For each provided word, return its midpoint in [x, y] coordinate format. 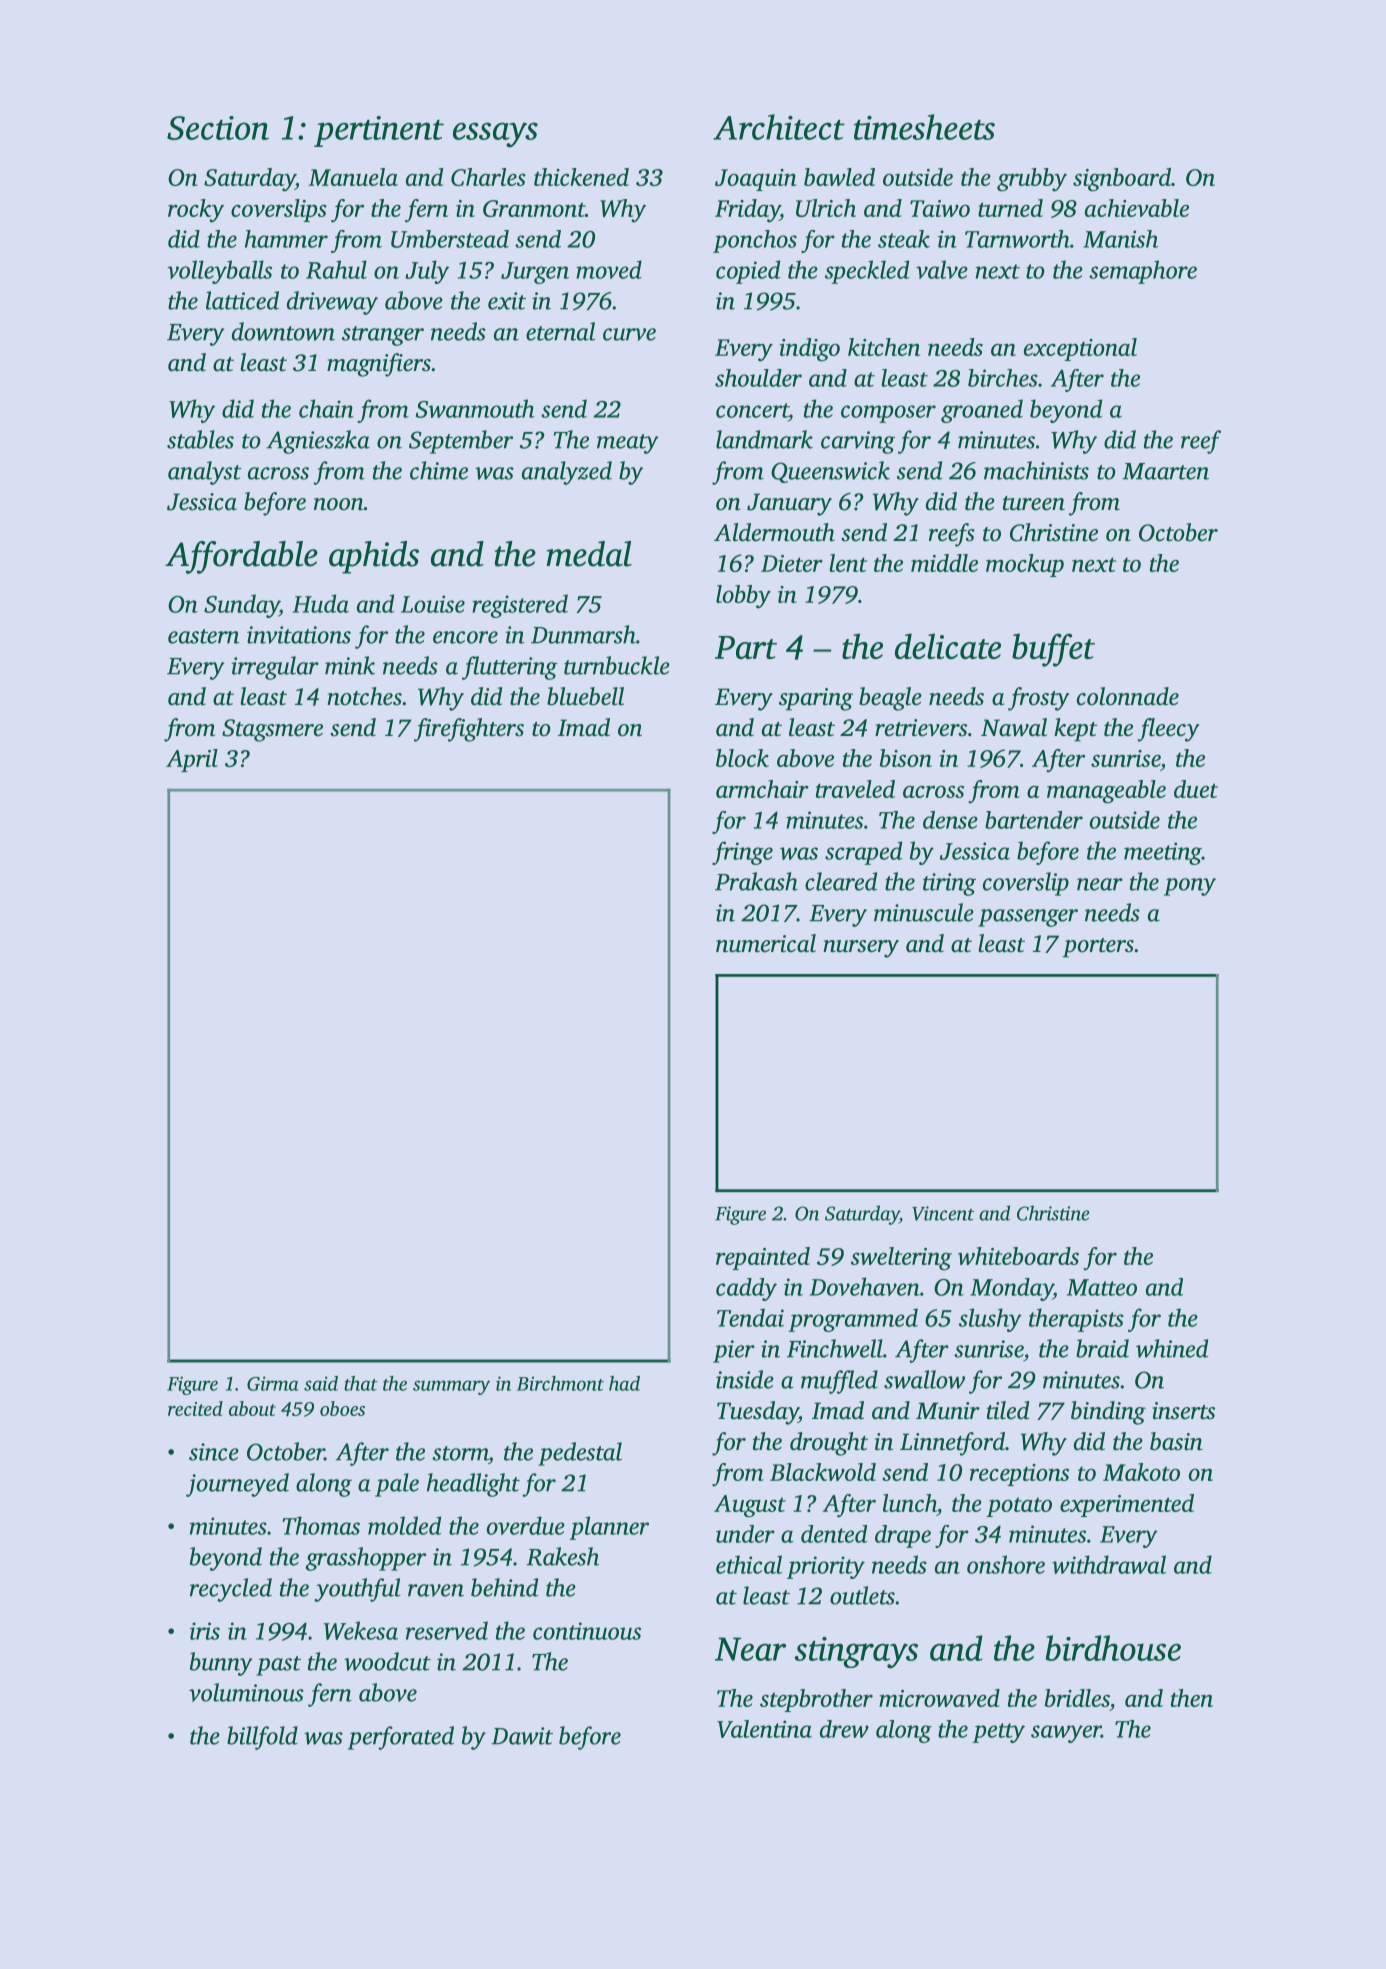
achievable [1137, 208]
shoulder [758, 378]
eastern [203, 636]
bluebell [585, 696]
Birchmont [560, 1383]
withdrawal [1109, 1564]
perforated [401, 1738]
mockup [1025, 565]
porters [1098, 948]
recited [195, 1408]
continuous [587, 1631]
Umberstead [450, 239]
